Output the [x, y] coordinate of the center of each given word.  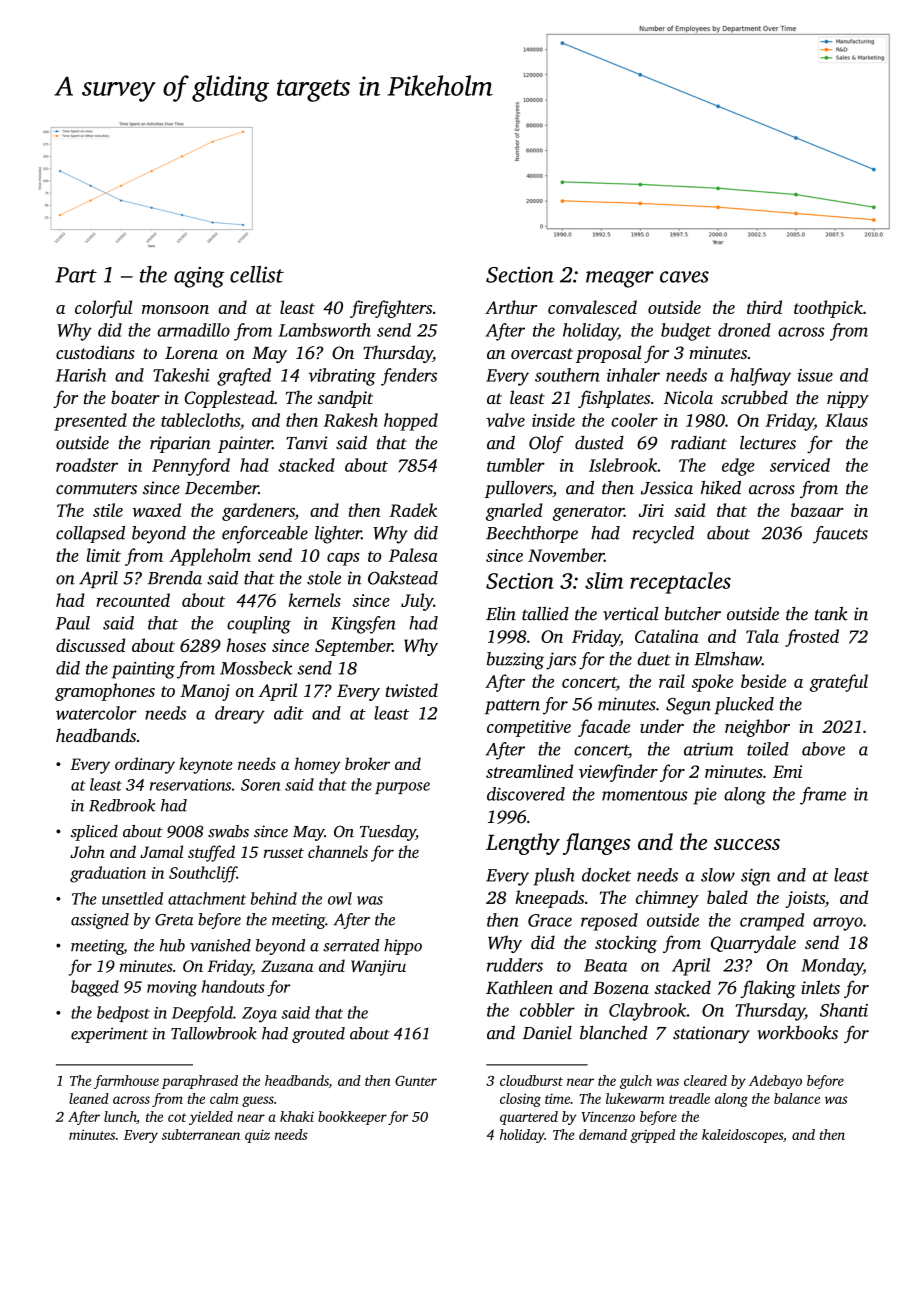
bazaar [817, 510]
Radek [413, 510]
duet [654, 659]
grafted [244, 377]
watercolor [96, 713]
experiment [109, 1035]
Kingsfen [363, 625]
